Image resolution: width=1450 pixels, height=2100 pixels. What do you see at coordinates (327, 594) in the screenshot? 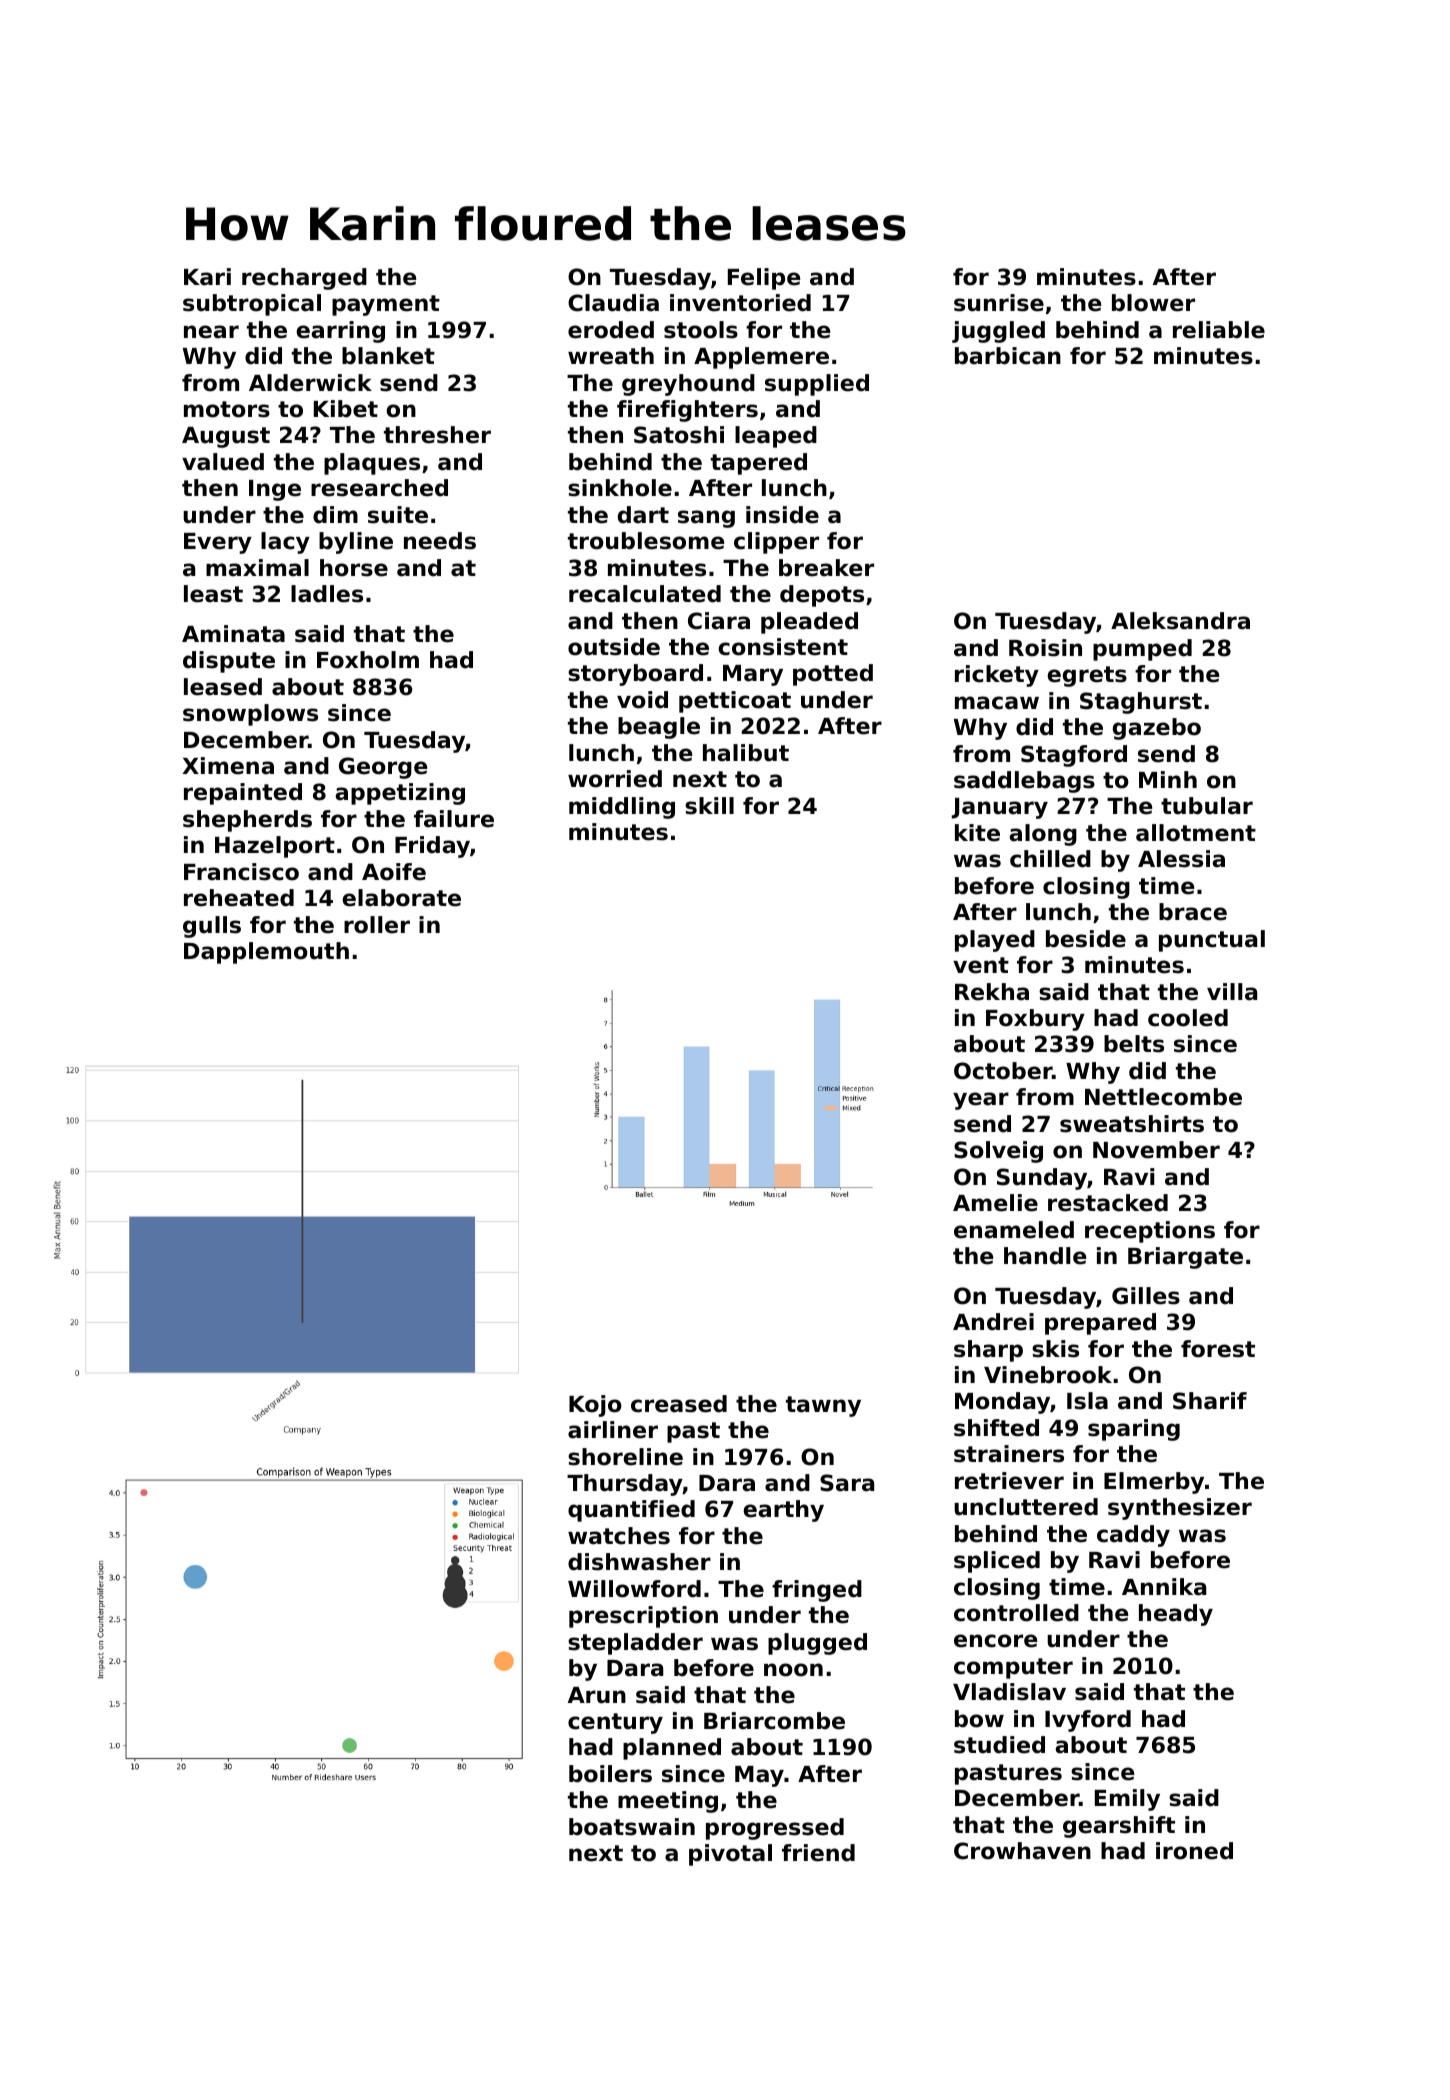
I see `ladles` at bounding box center [327, 594].
